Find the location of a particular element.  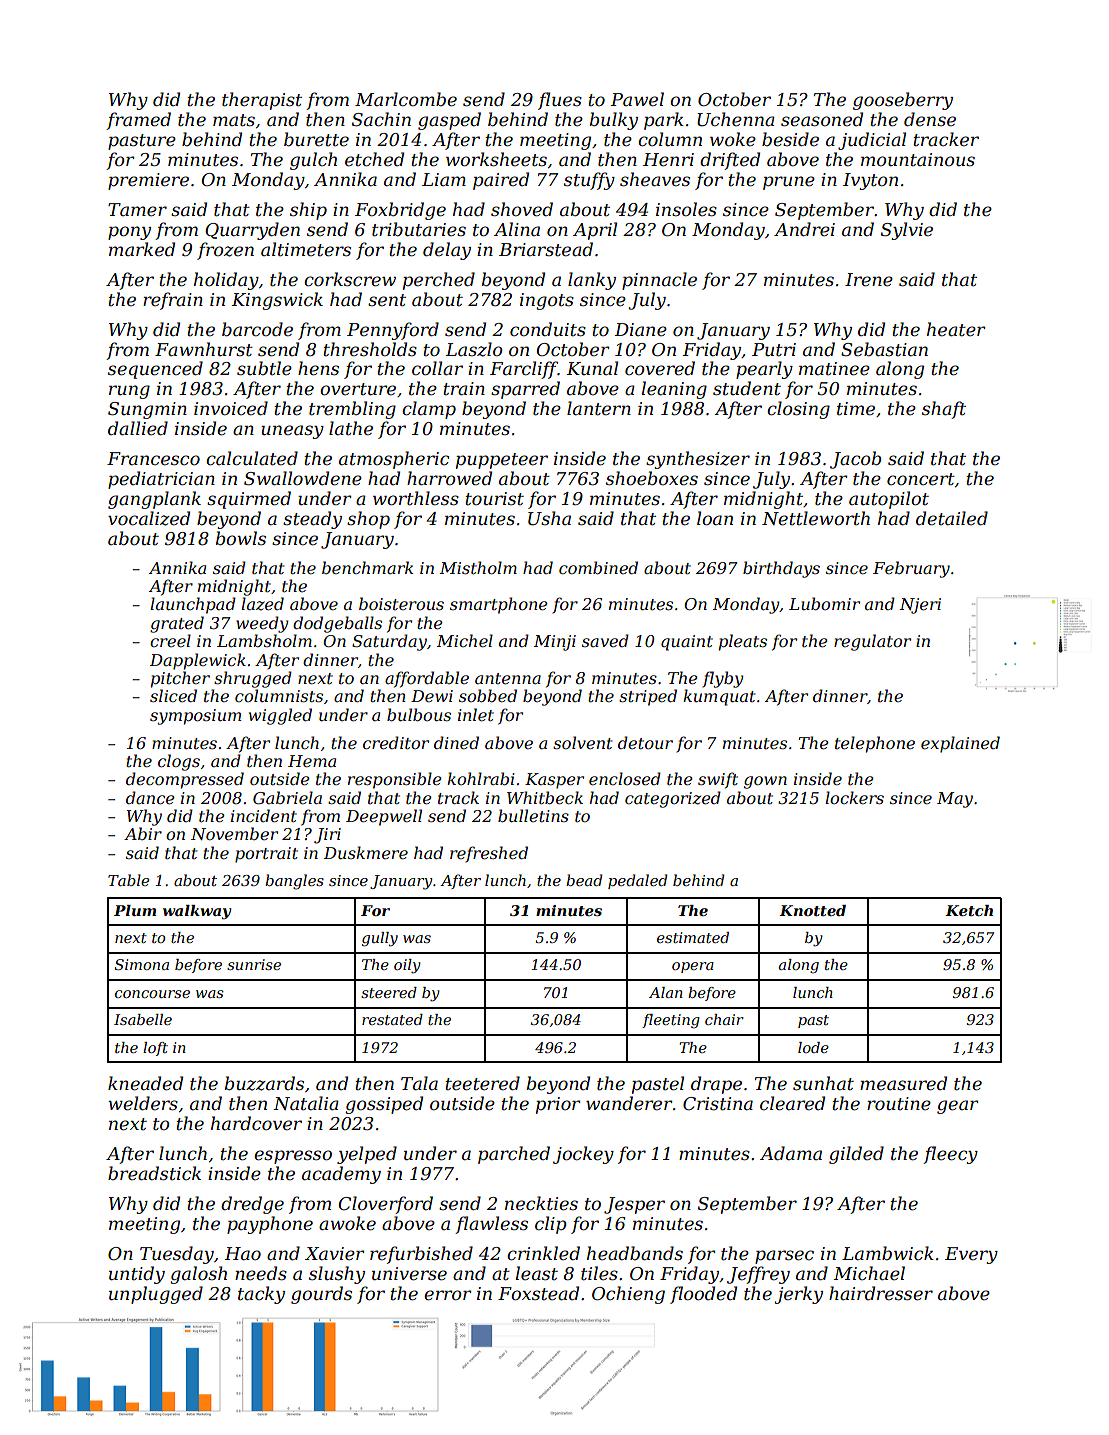

payphone is located at coordinates (270, 1225).
